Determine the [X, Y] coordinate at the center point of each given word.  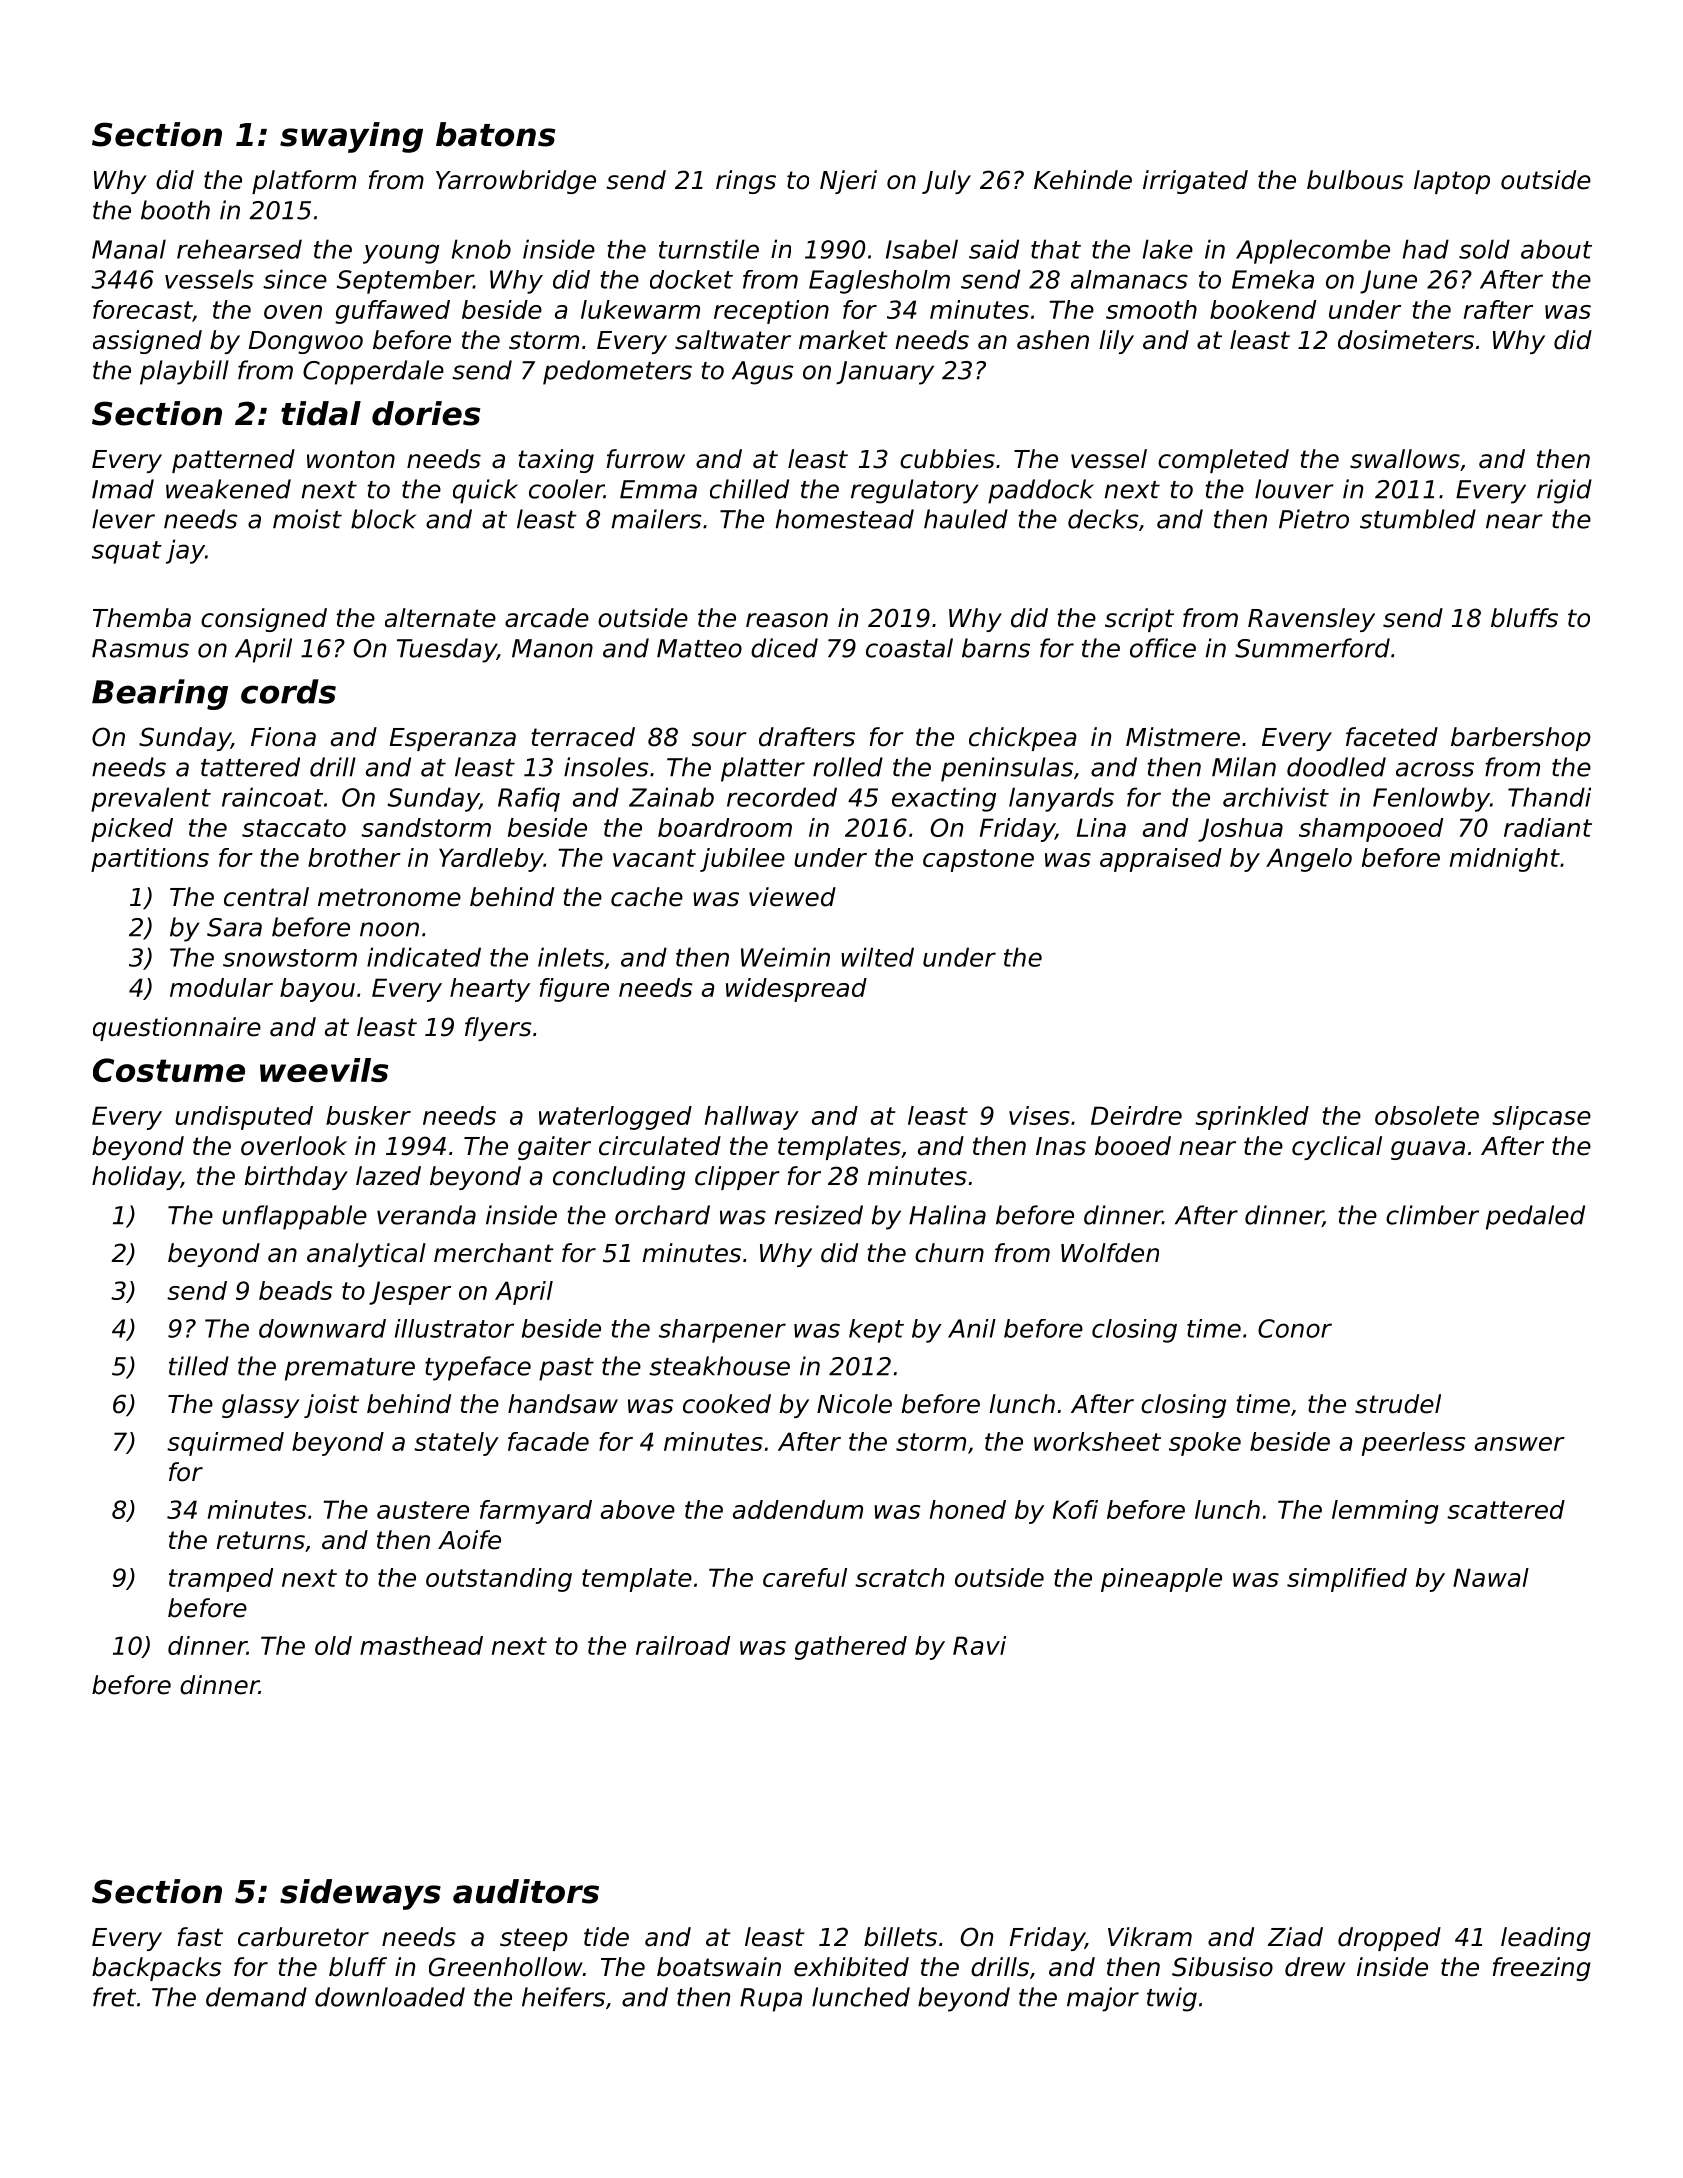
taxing [556, 461]
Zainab [671, 797]
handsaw [563, 1404]
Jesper [410, 1293]
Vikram [1150, 1937]
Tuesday [447, 650]
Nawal [1491, 1577]
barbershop [1521, 739]
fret [114, 1997]
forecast [143, 311]
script [1139, 620]
